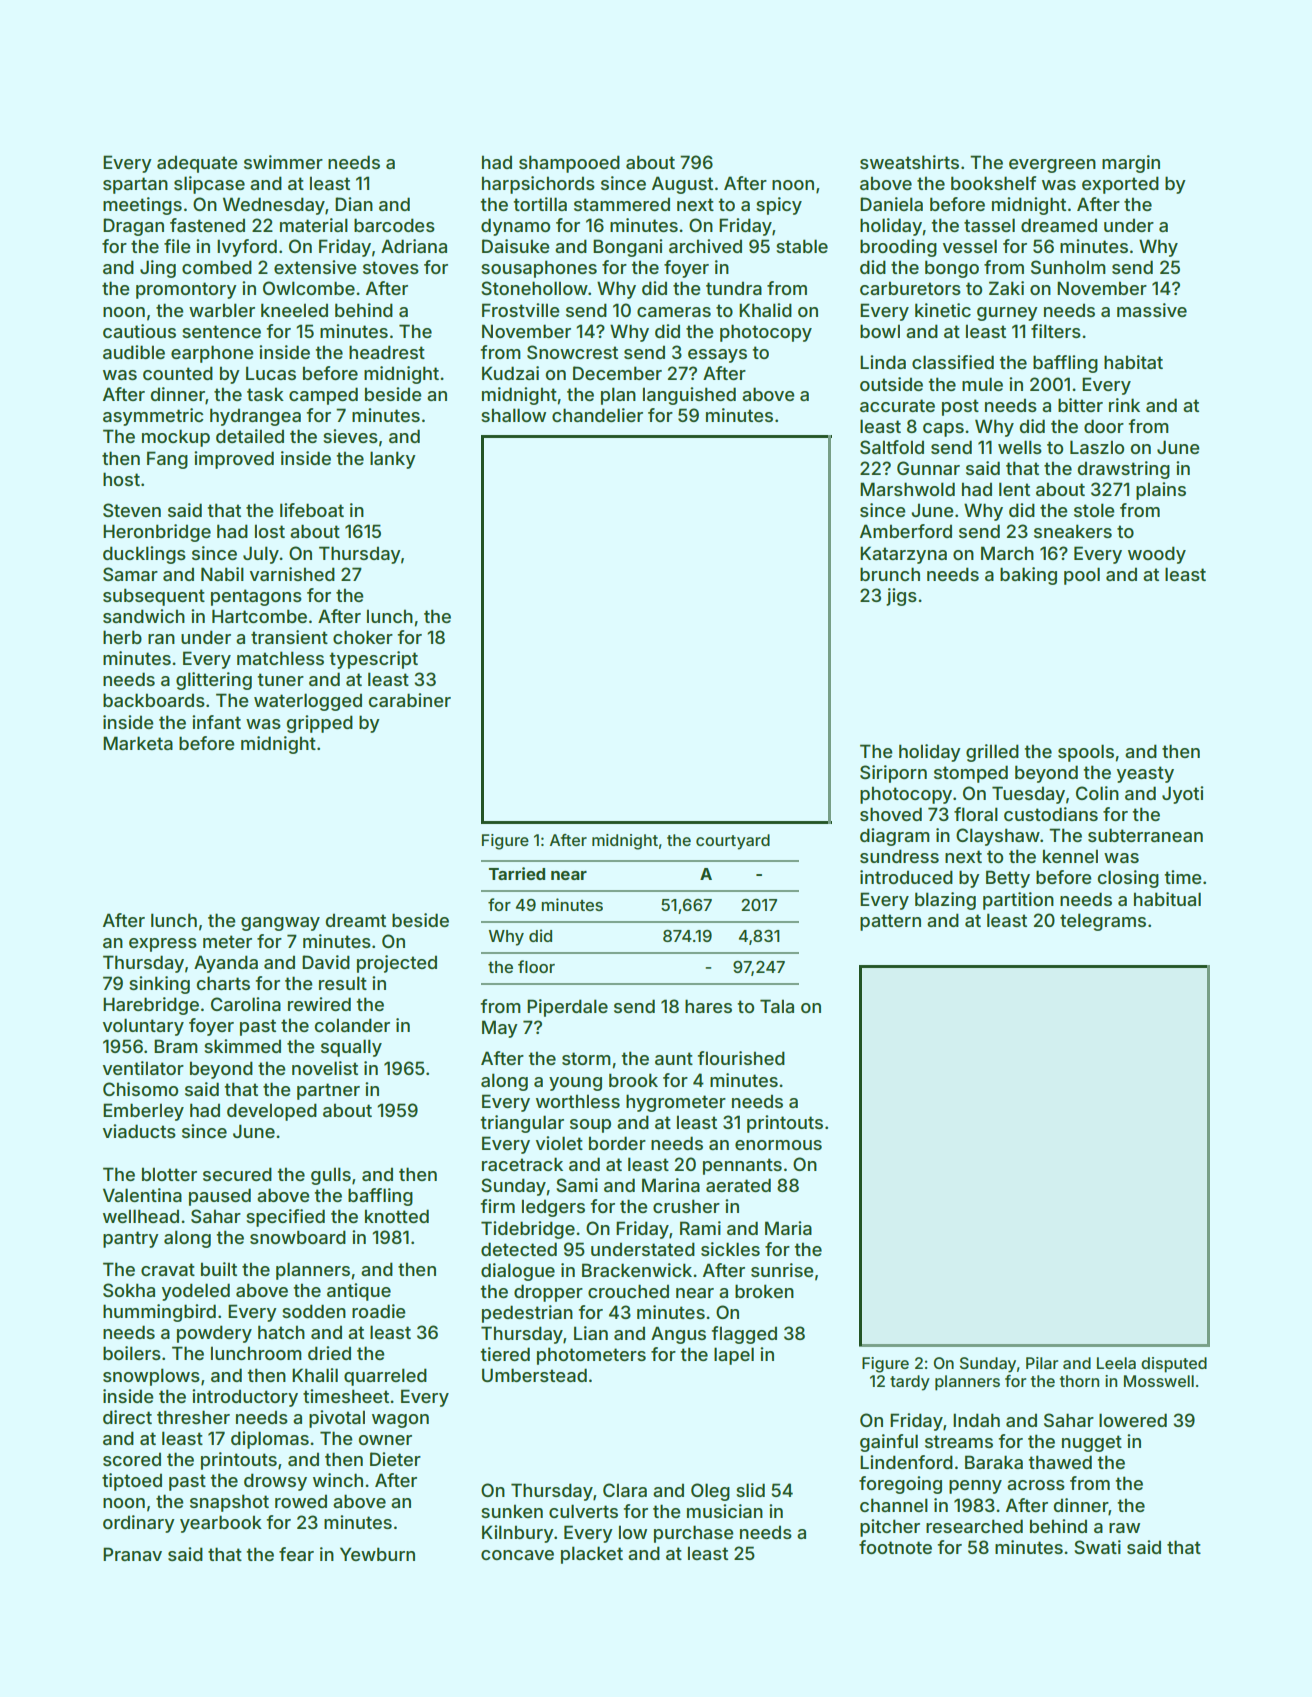 The height and width of the screenshot is (1697, 1312). What do you see at coordinates (139, 1524) in the screenshot?
I see `ordinary` at bounding box center [139, 1524].
